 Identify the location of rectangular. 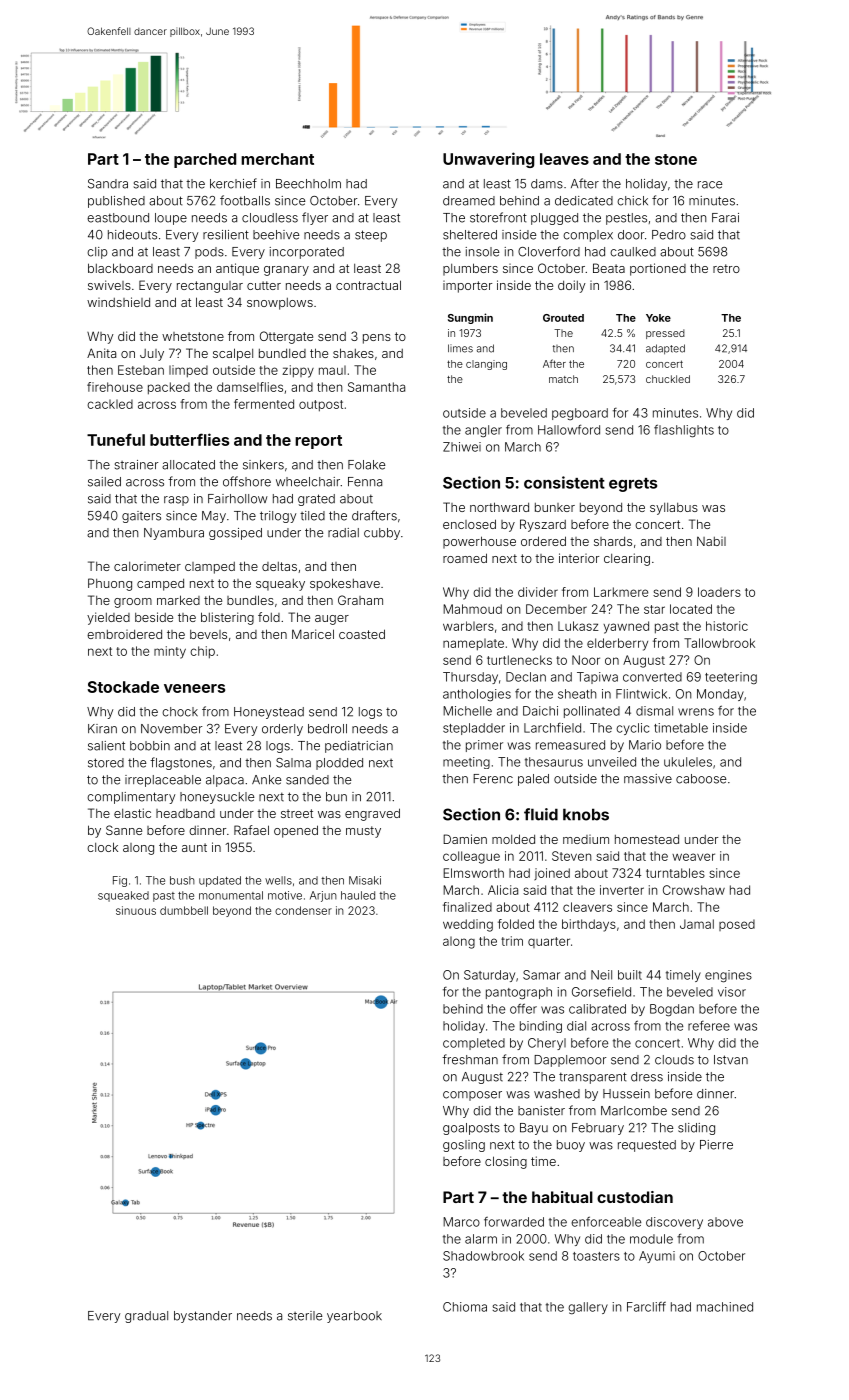
(210, 287).
